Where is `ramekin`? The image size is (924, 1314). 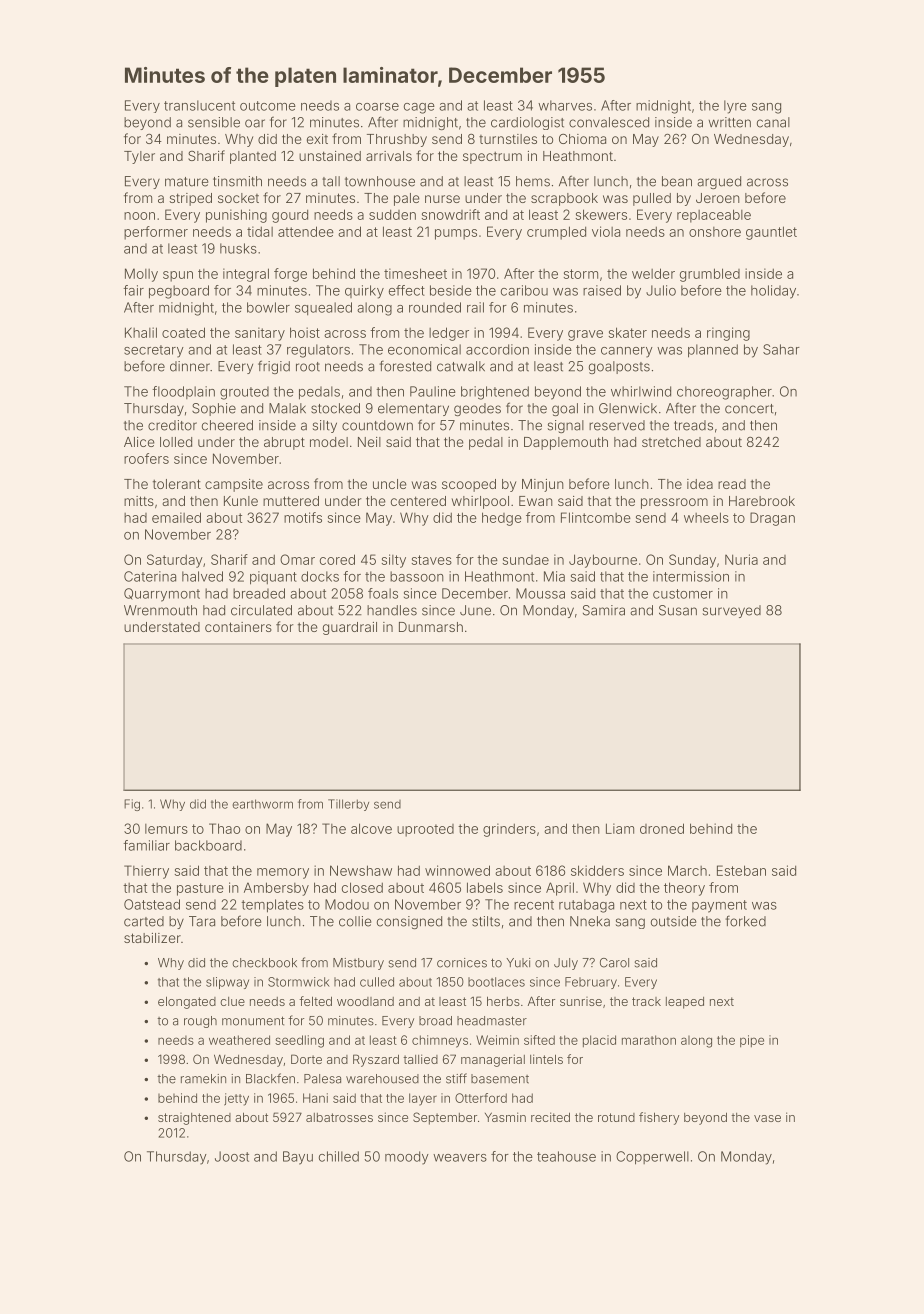 ramekin is located at coordinates (203, 1079).
